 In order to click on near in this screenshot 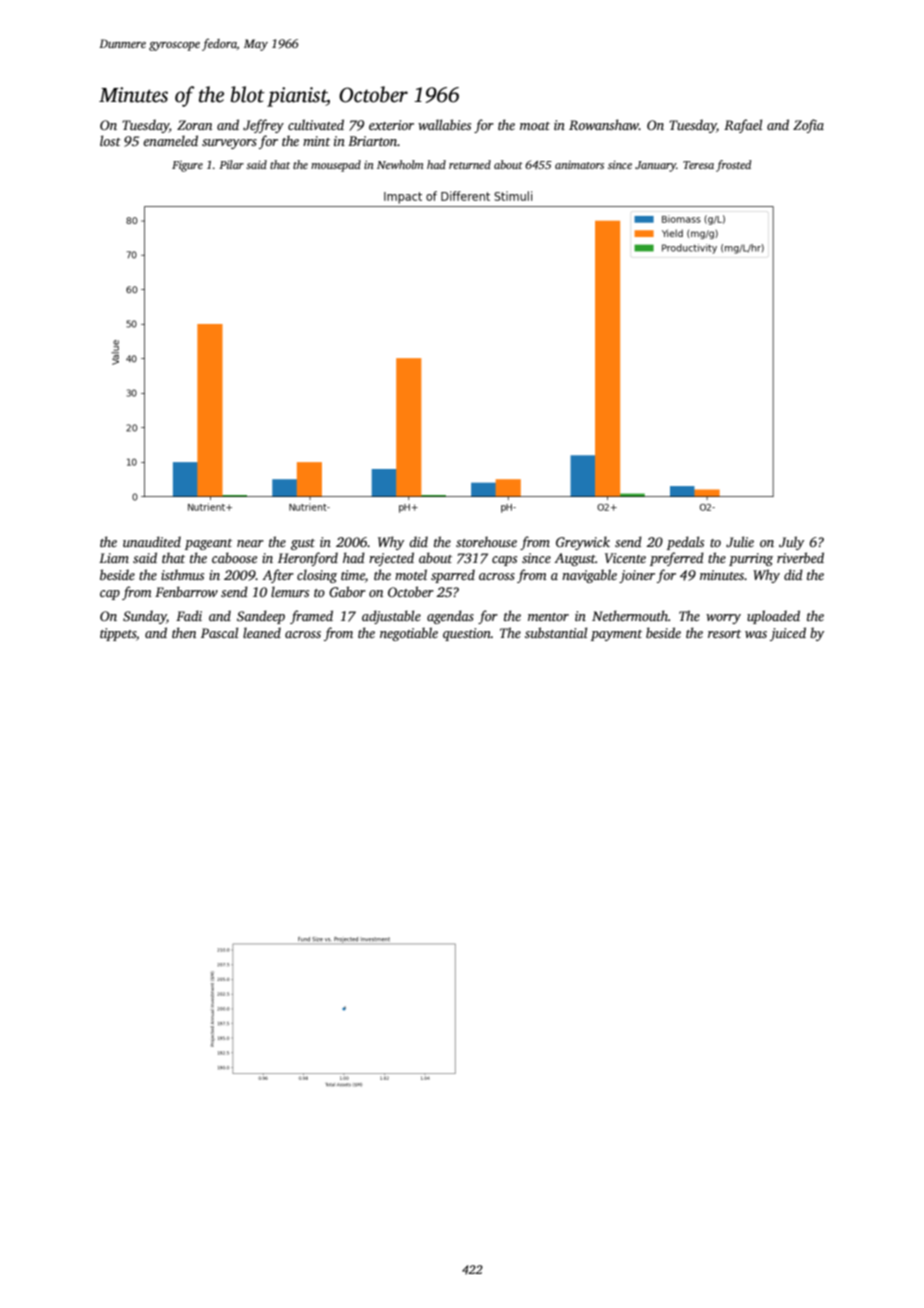, I will do `click(250, 543)`.
